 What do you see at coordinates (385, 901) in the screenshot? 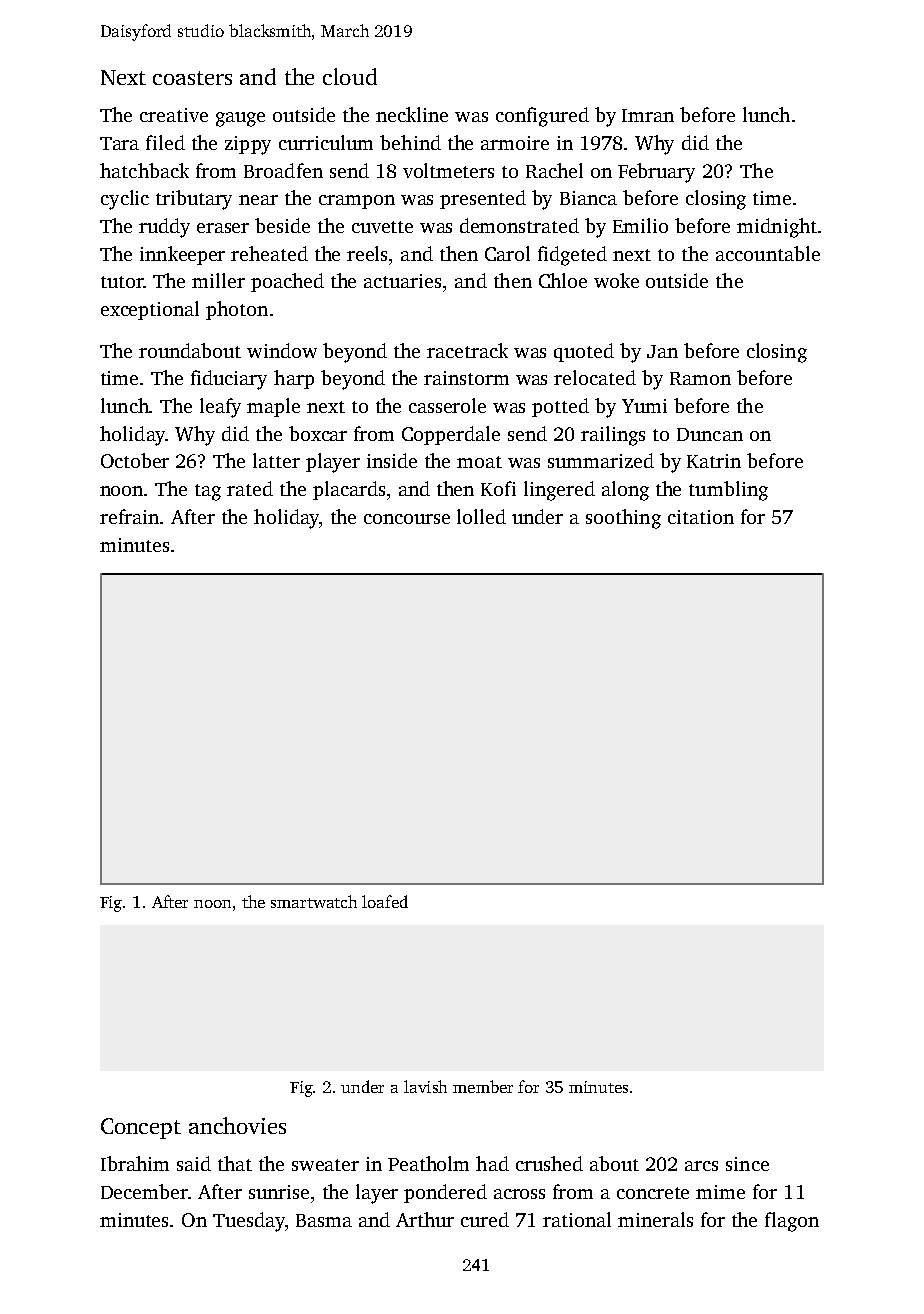
I see `loafed` at bounding box center [385, 901].
